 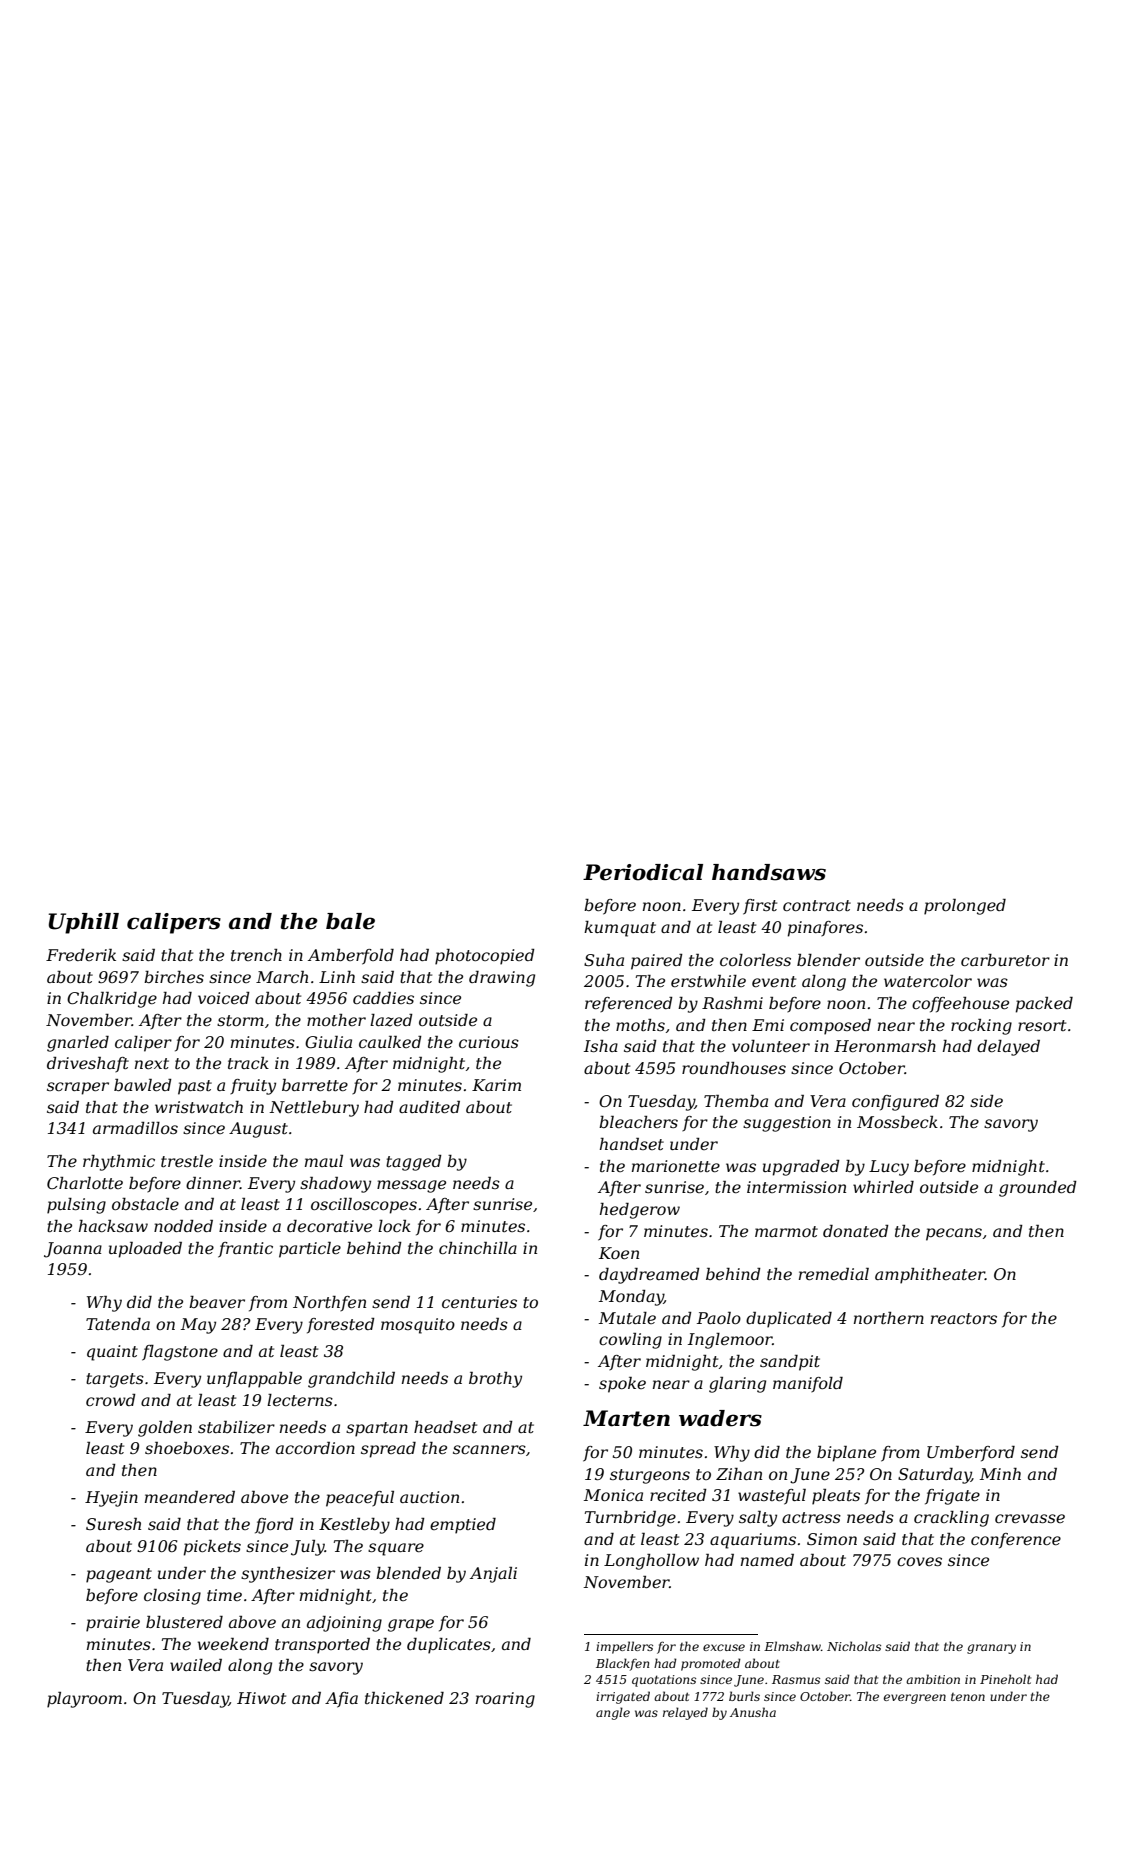 What do you see at coordinates (84, 1700) in the image?
I see `playroom` at bounding box center [84, 1700].
